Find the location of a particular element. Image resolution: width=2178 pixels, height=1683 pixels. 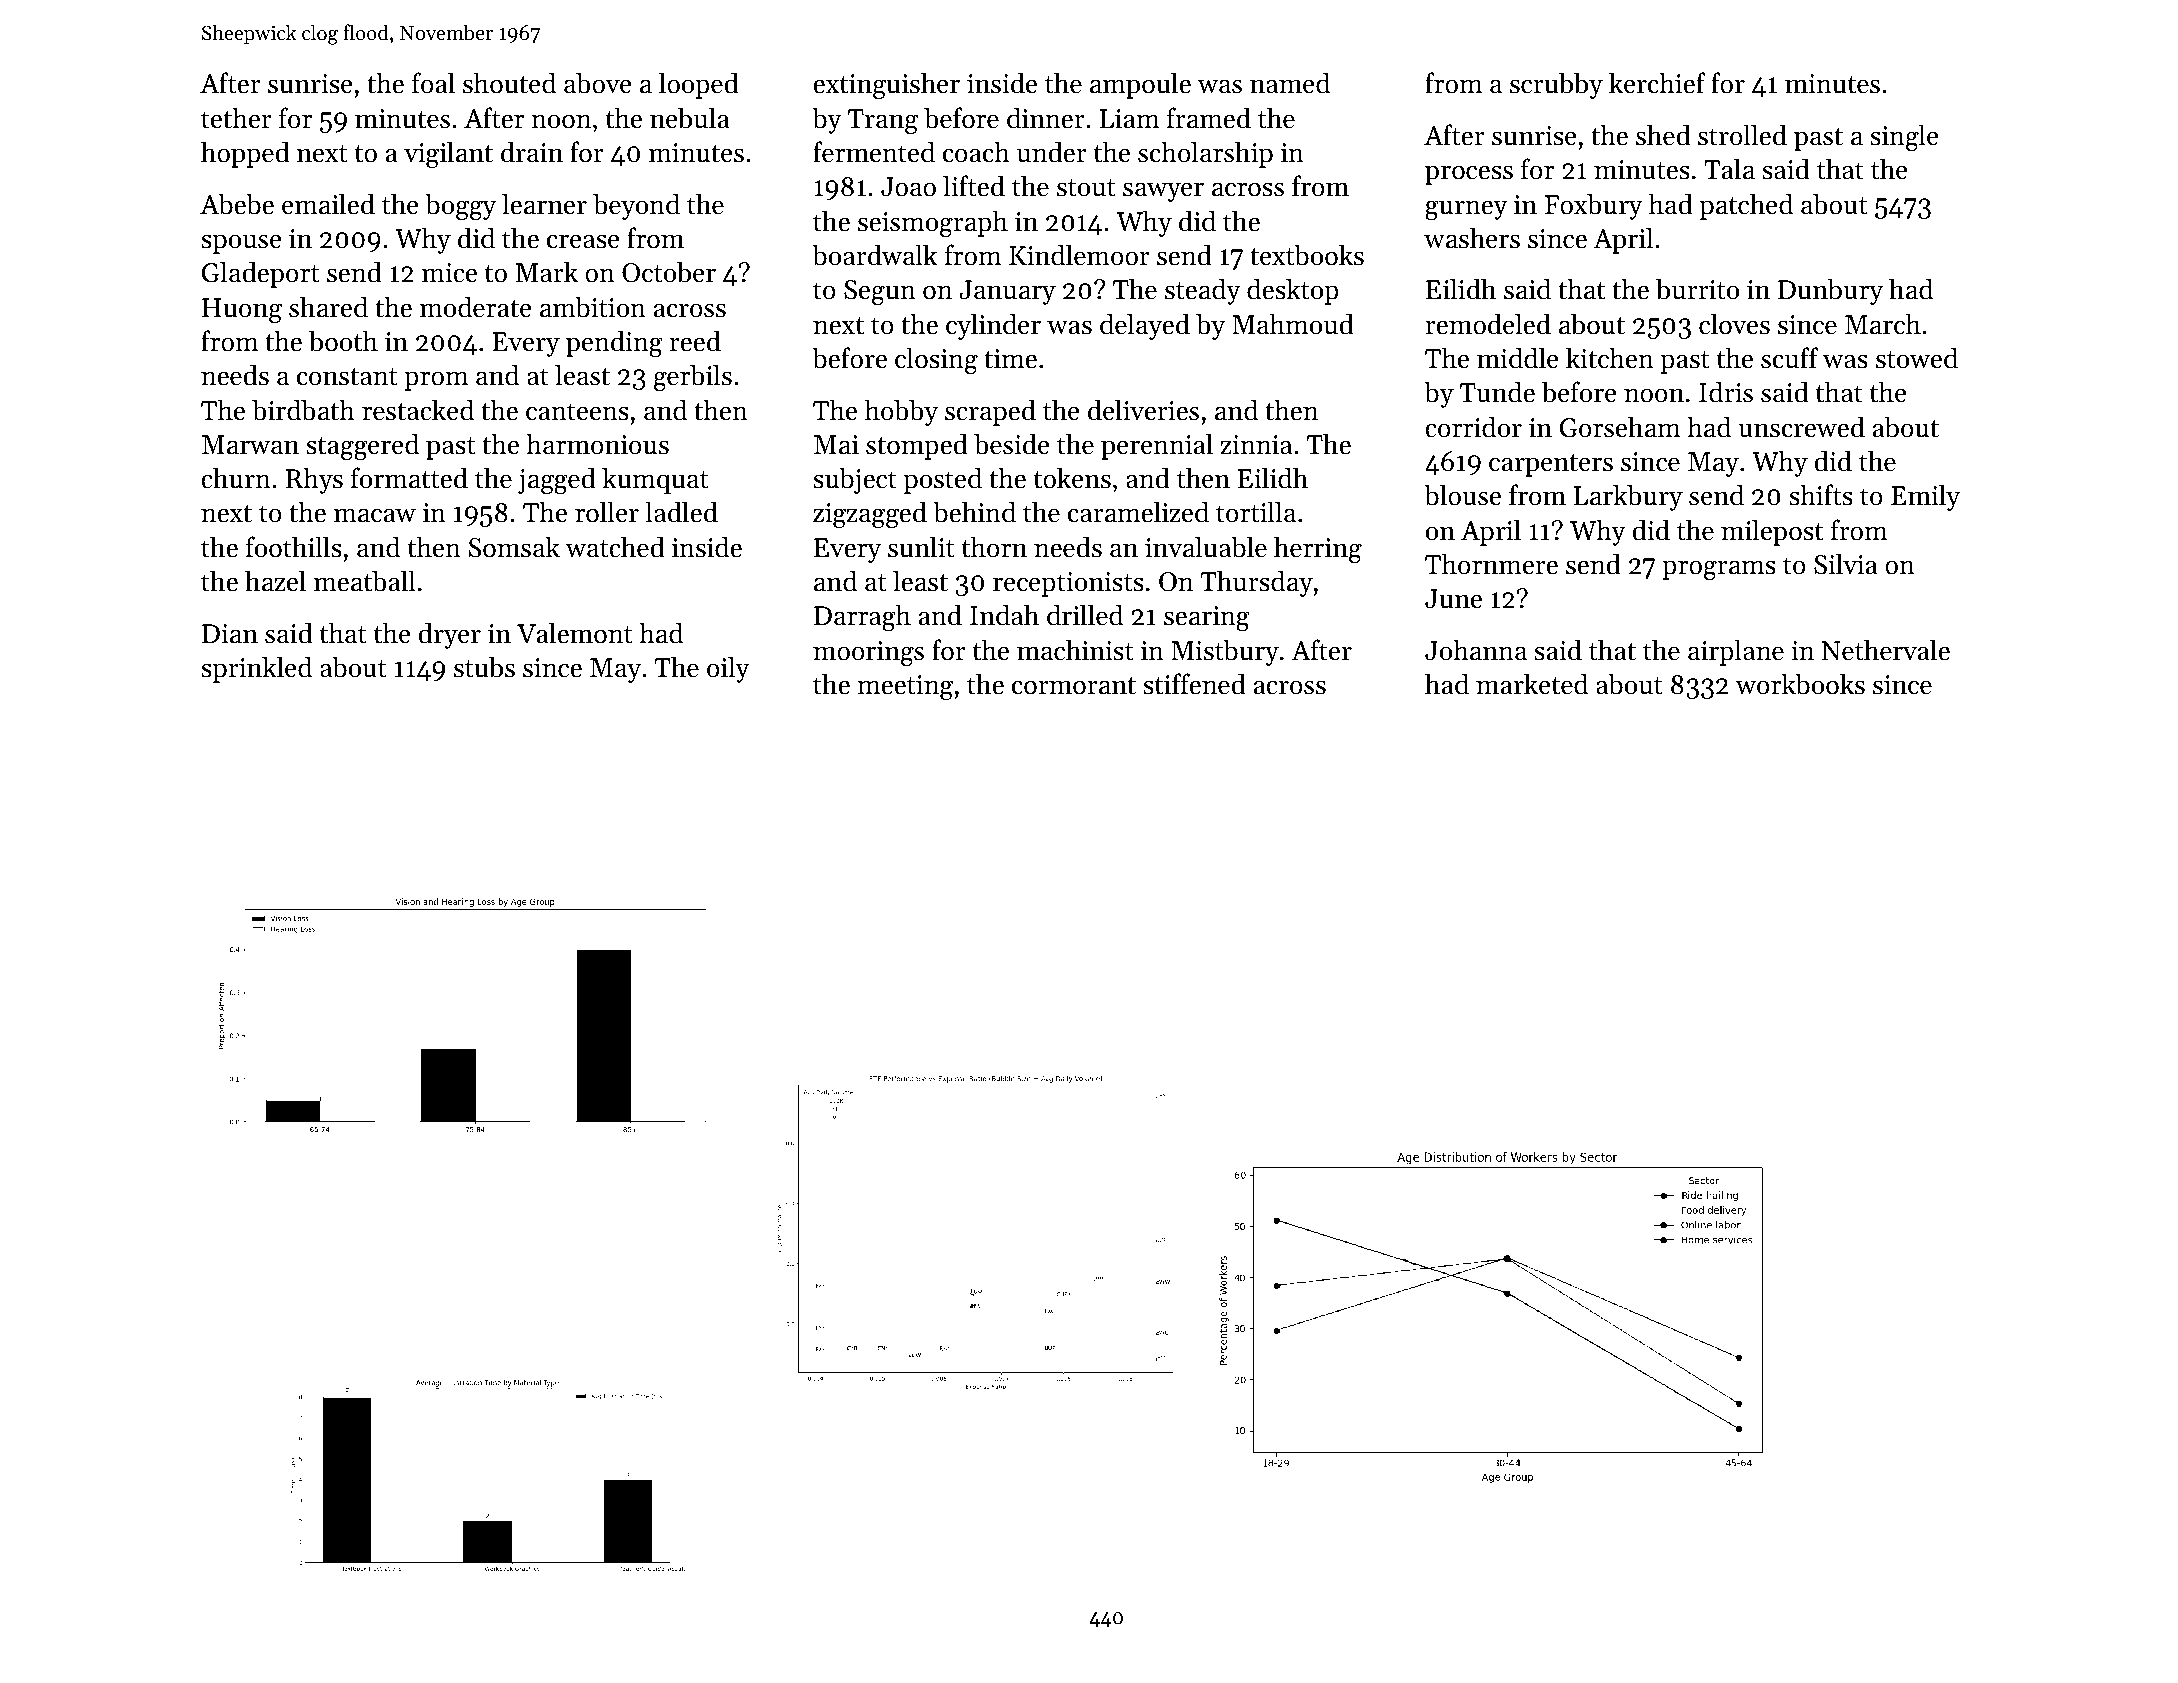

sprinkled is located at coordinates (256, 669).
